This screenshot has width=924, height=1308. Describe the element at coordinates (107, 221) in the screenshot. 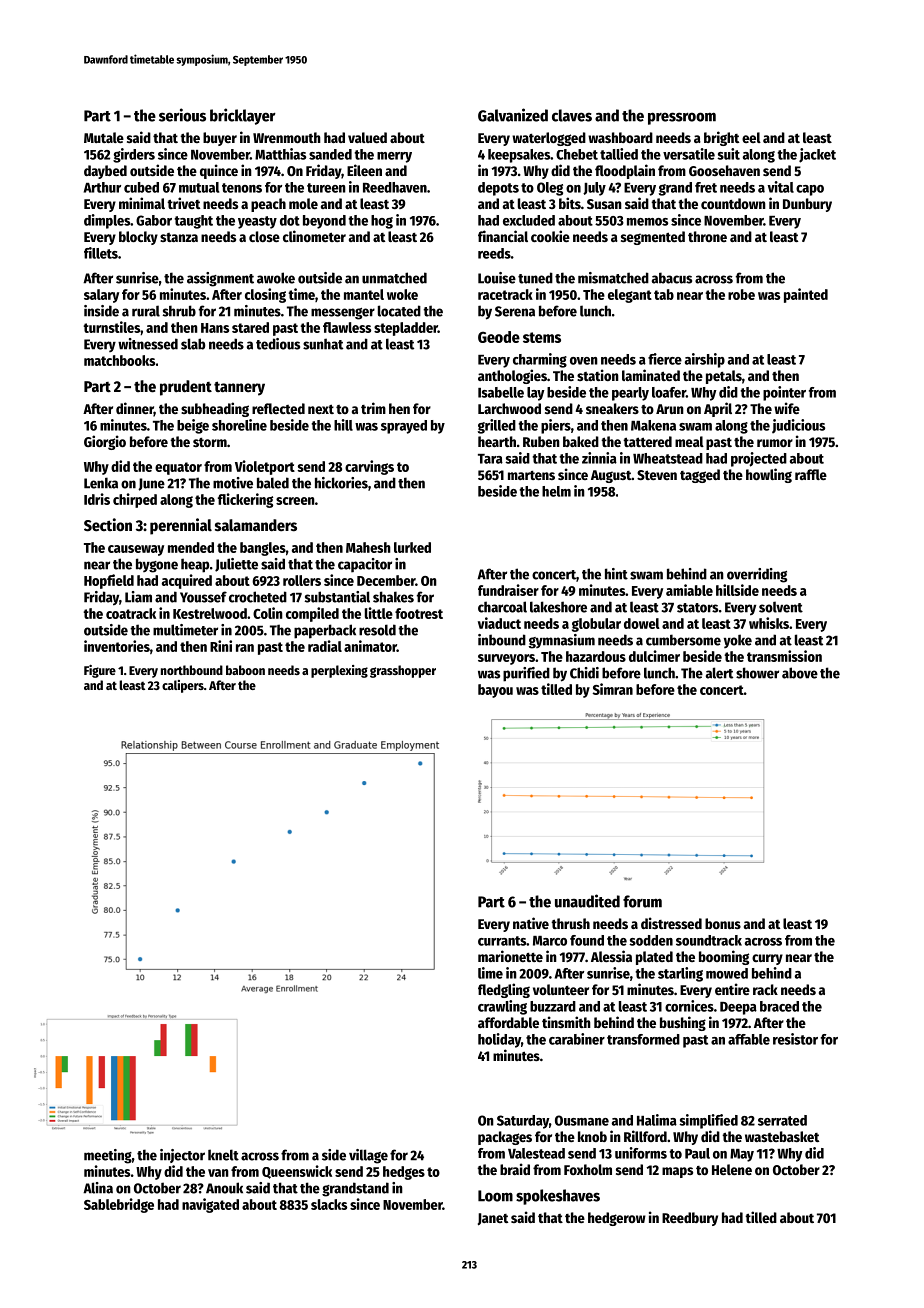

I see `dimples` at that location.
